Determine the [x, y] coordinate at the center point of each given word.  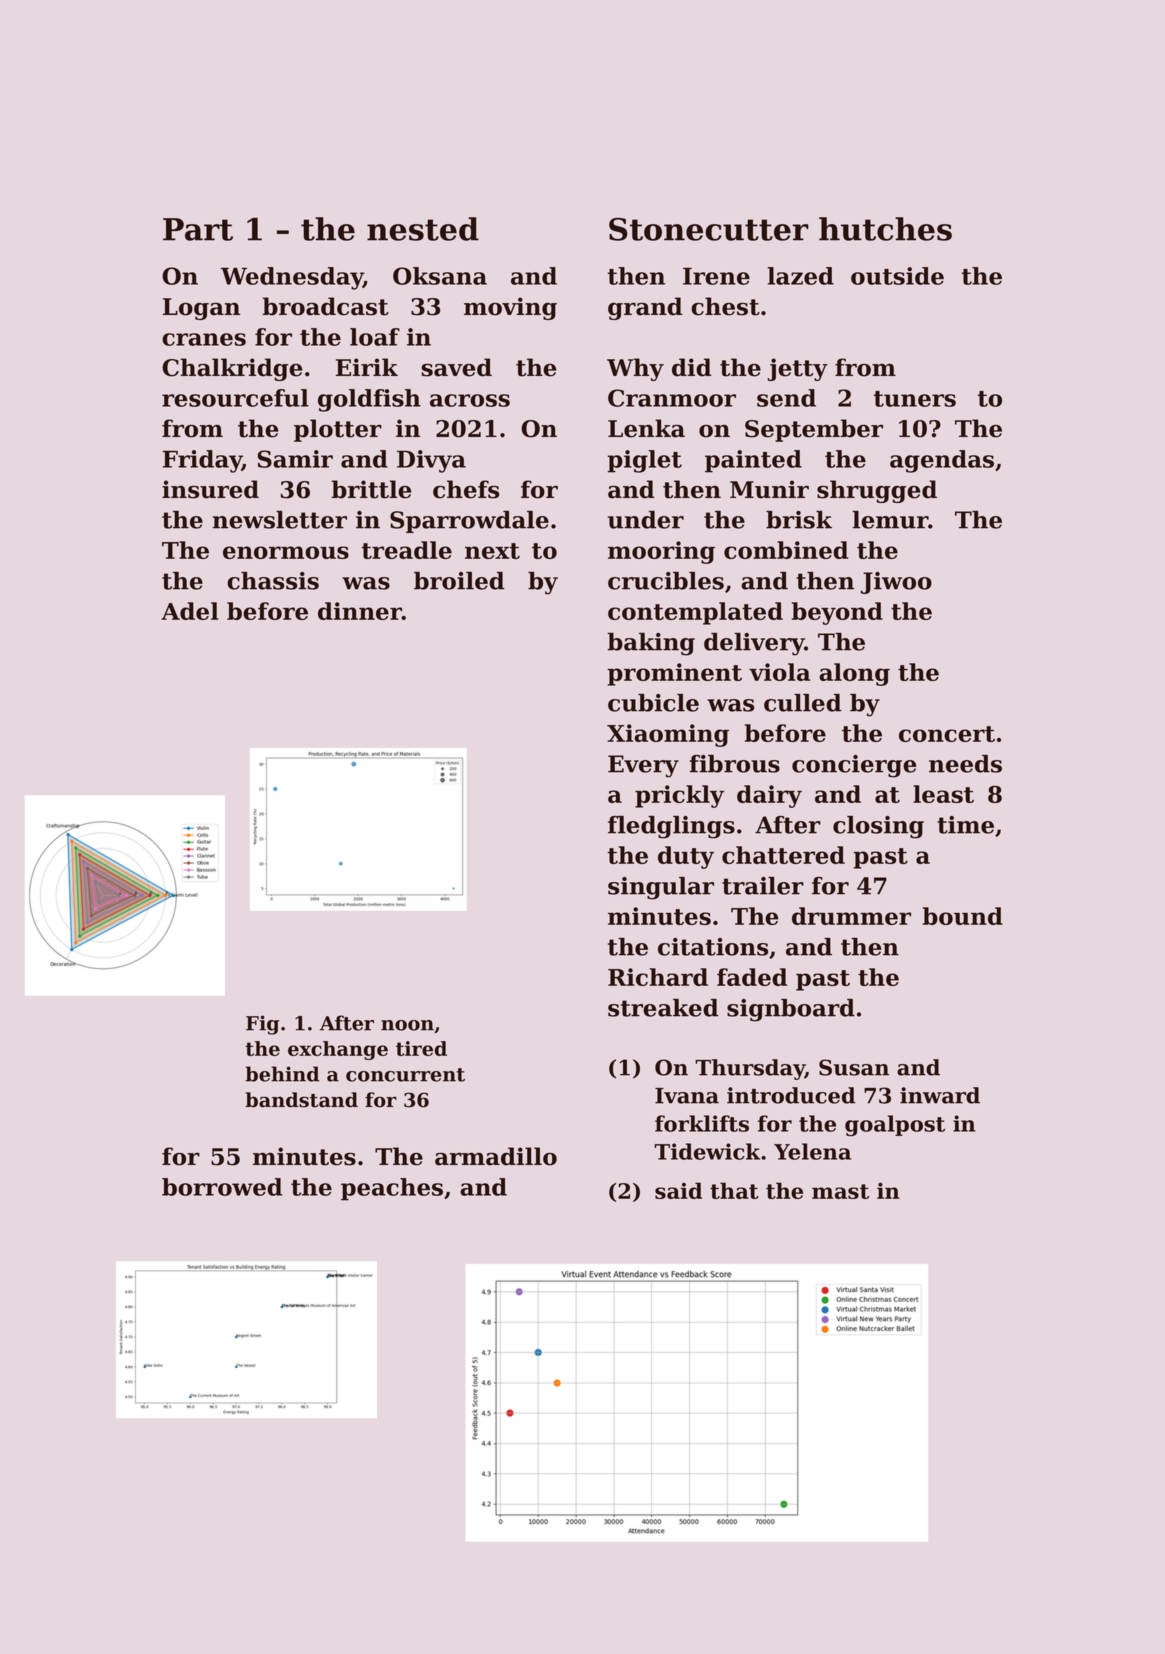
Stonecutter [709, 229]
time [965, 825]
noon [407, 1025]
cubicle [653, 703]
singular [661, 888]
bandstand [301, 1100]
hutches [885, 229]
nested [423, 229]
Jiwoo [896, 583]
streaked [663, 1008]
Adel [190, 611]
